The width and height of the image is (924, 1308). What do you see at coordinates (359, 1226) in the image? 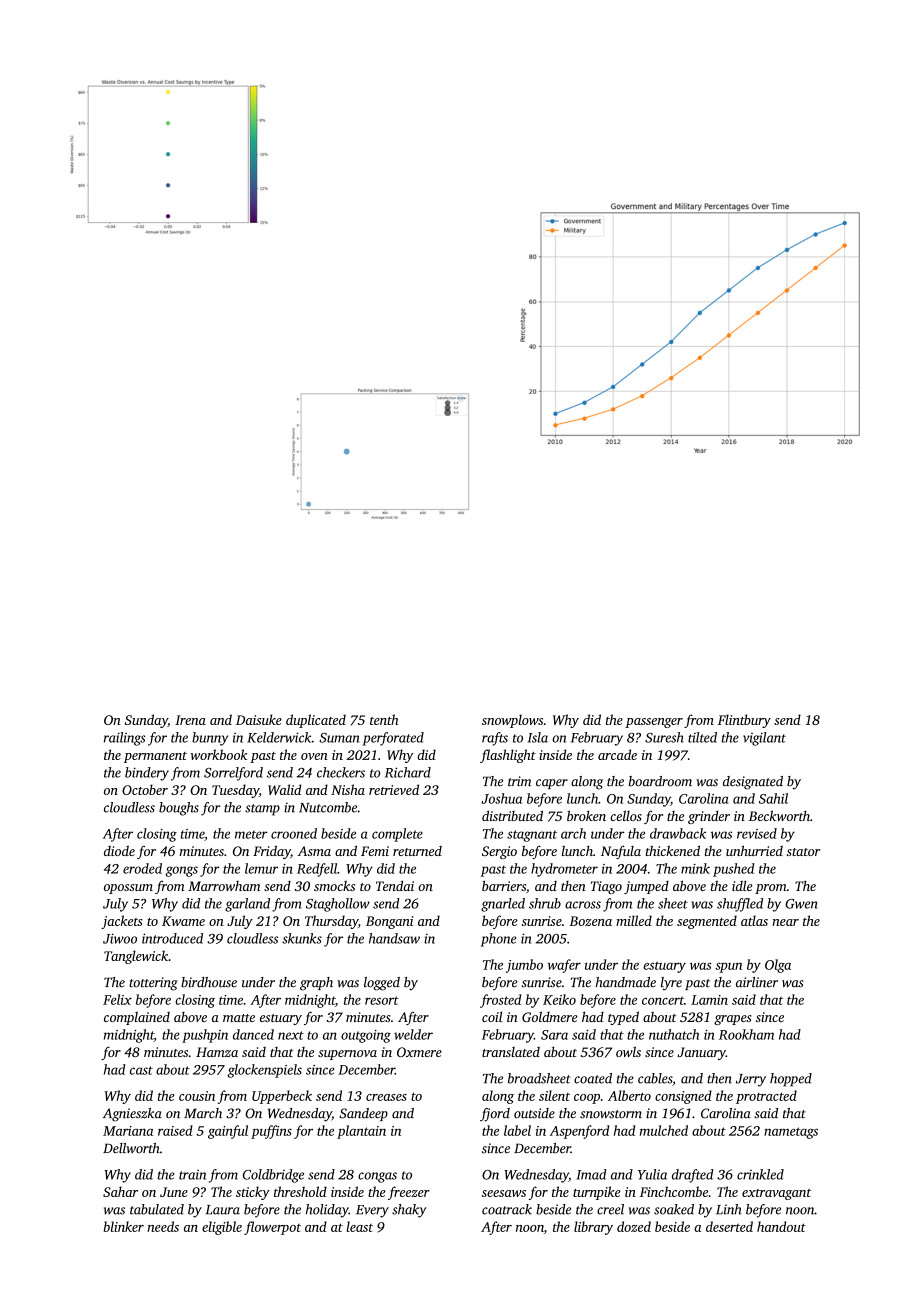
I see `least` at bounding box center [359, 1226].
